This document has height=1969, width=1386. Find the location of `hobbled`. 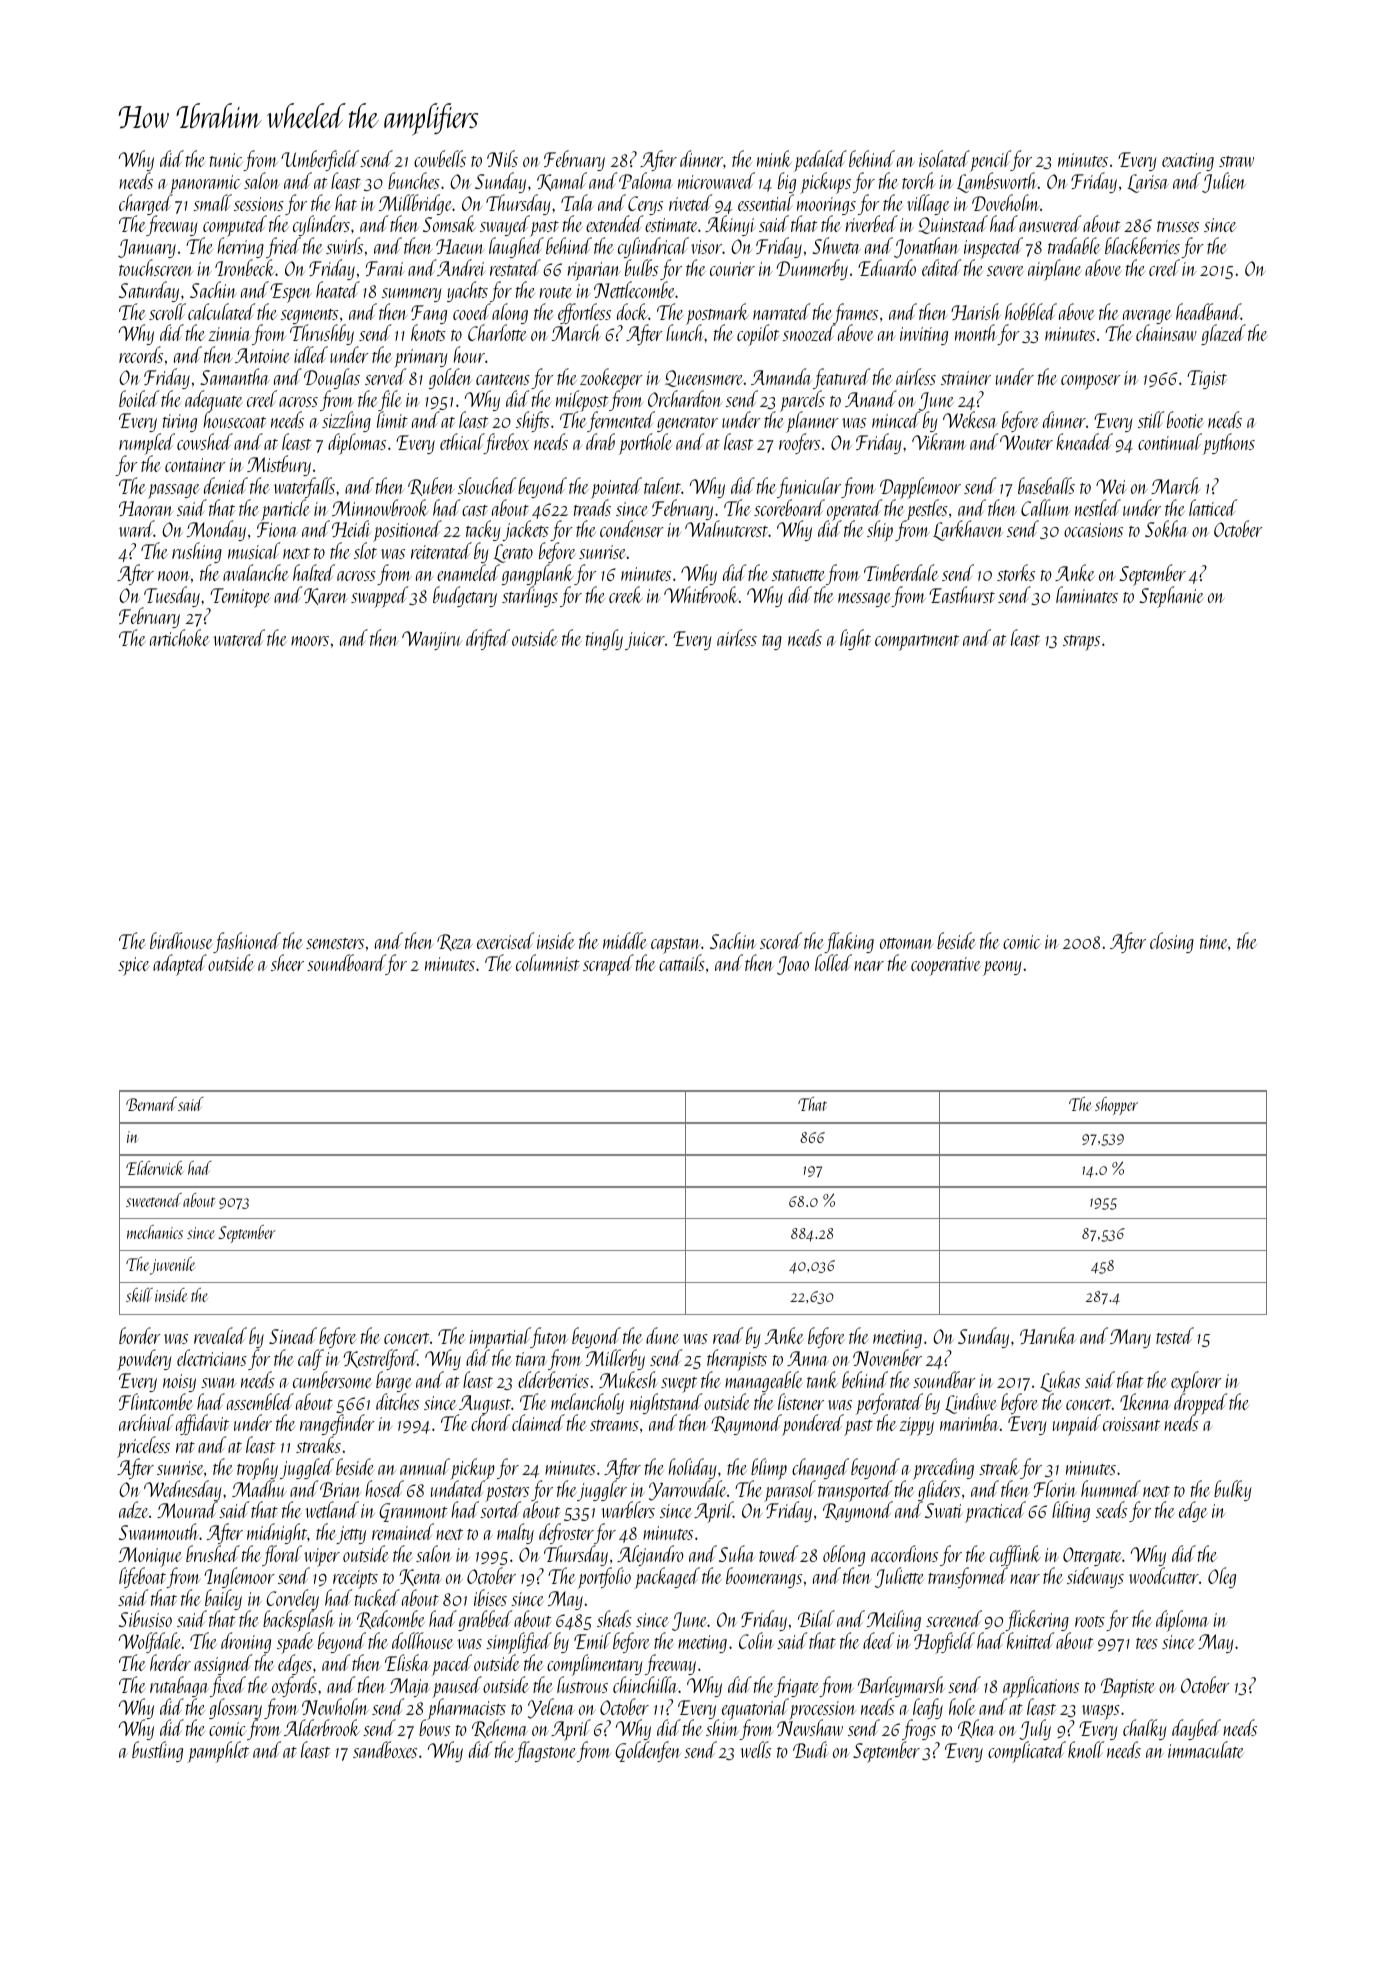

hobbled is located at coordinates (1031, 311).
